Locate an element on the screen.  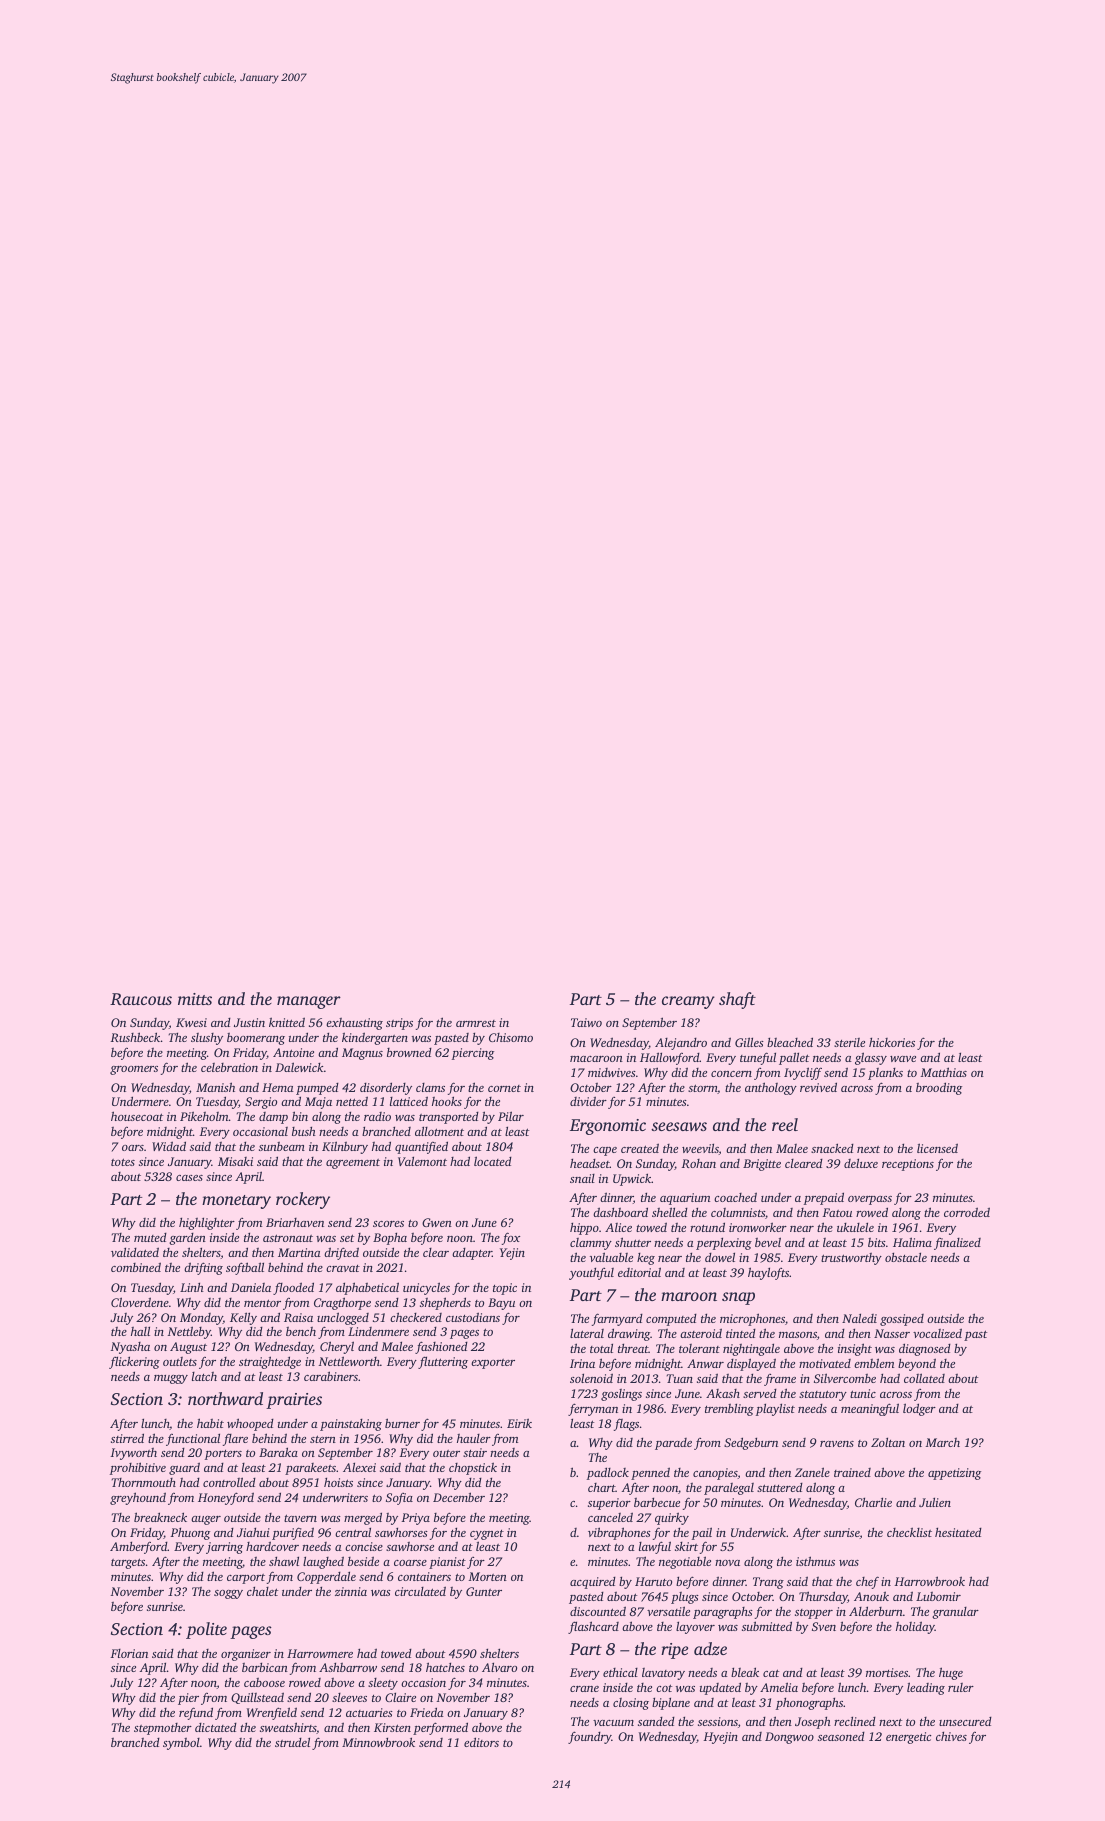
statutory is located at coordinates (823, 1395).
